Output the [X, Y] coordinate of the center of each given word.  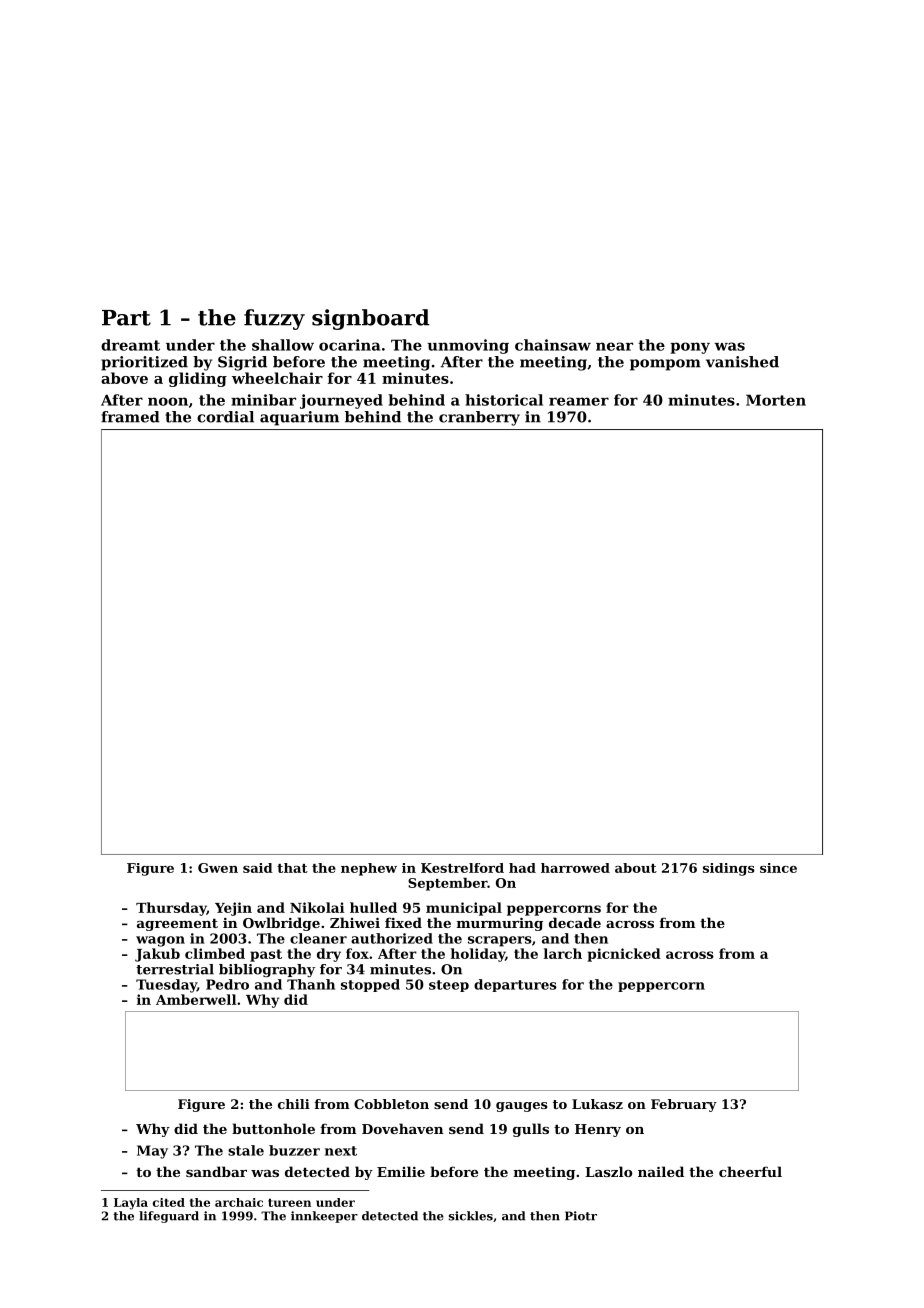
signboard [371, 319]
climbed [215, 953]
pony [690, 348]
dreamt [130, 345]
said [258, 868]
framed [130, 417]
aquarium [299, 418]
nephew [369, 869]
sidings [729, 869]
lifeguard [169, 1217]
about [636, 868]
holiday [478, 955]
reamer [579, 401]
